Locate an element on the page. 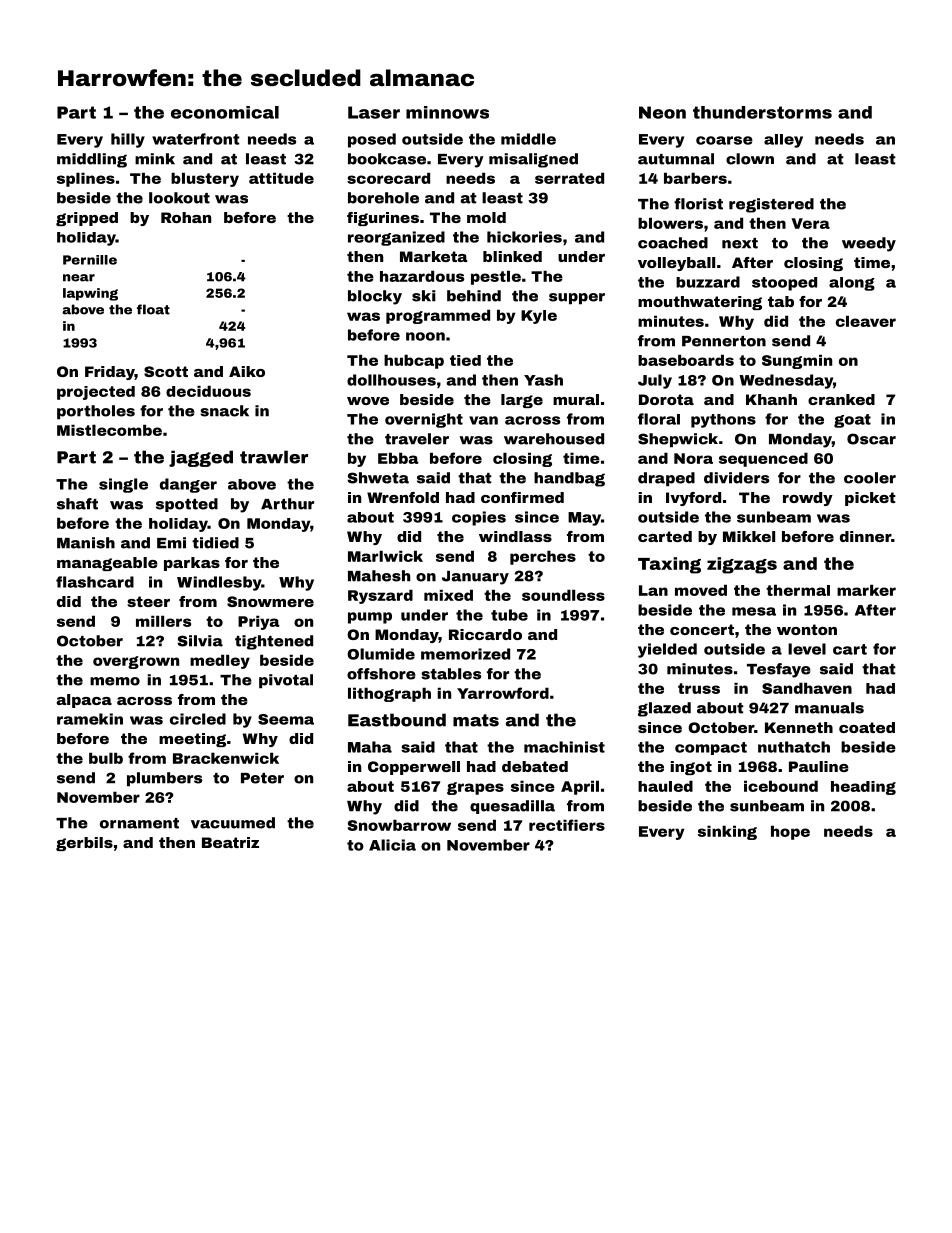 The height and width of the page is (1233, 952). sinking is located at coordinates (727, 832).
